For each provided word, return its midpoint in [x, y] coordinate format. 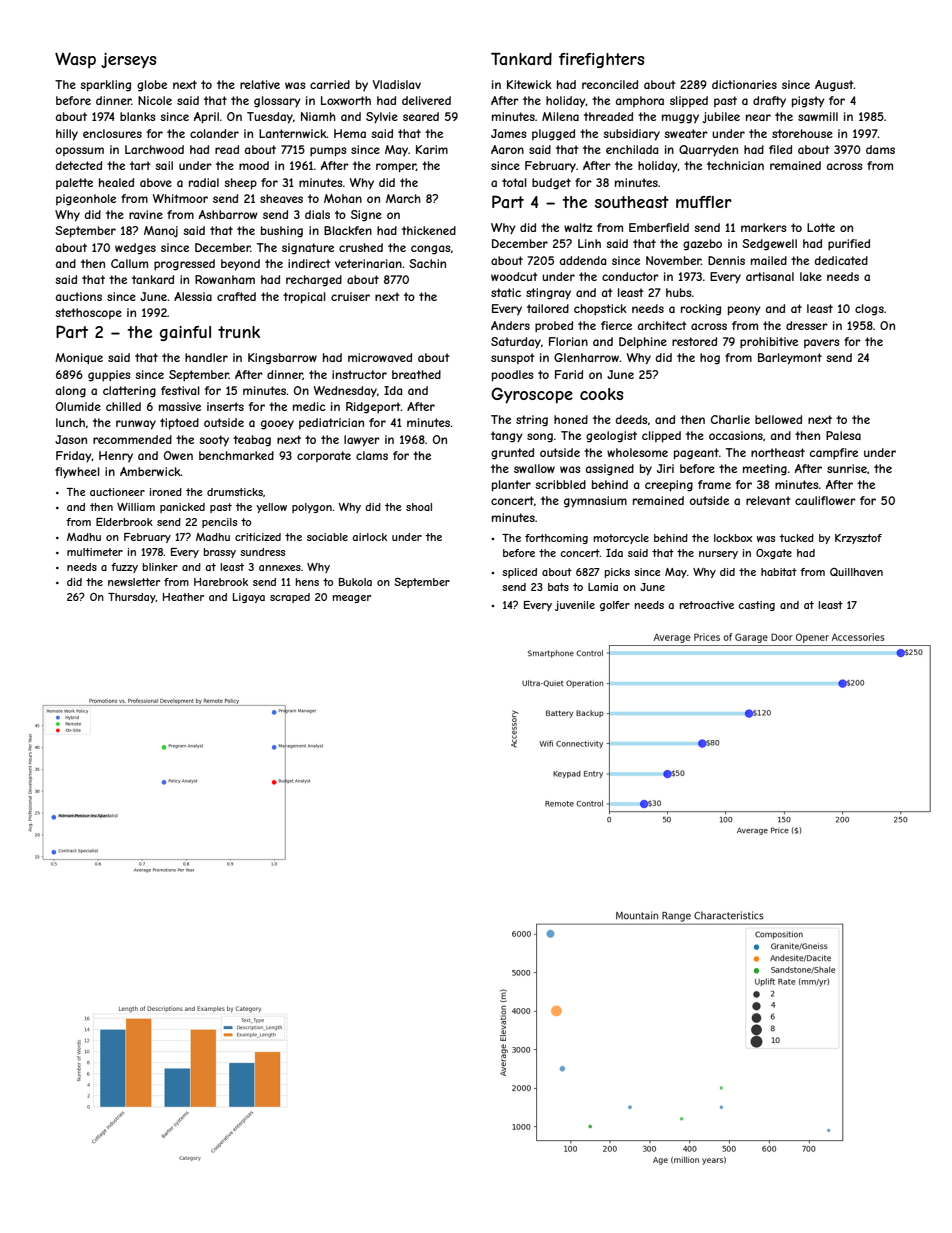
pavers [821, 343]
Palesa [843, 435]
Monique [79, 358]
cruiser [350, 296]
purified [849, 244]
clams [372, 455]
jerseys [129, 60]
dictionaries [744, 84]
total [514, 182]
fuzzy [124, 568]
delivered [426, 100]
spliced [519, 573]
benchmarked [236, 455]
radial [204, 182]
